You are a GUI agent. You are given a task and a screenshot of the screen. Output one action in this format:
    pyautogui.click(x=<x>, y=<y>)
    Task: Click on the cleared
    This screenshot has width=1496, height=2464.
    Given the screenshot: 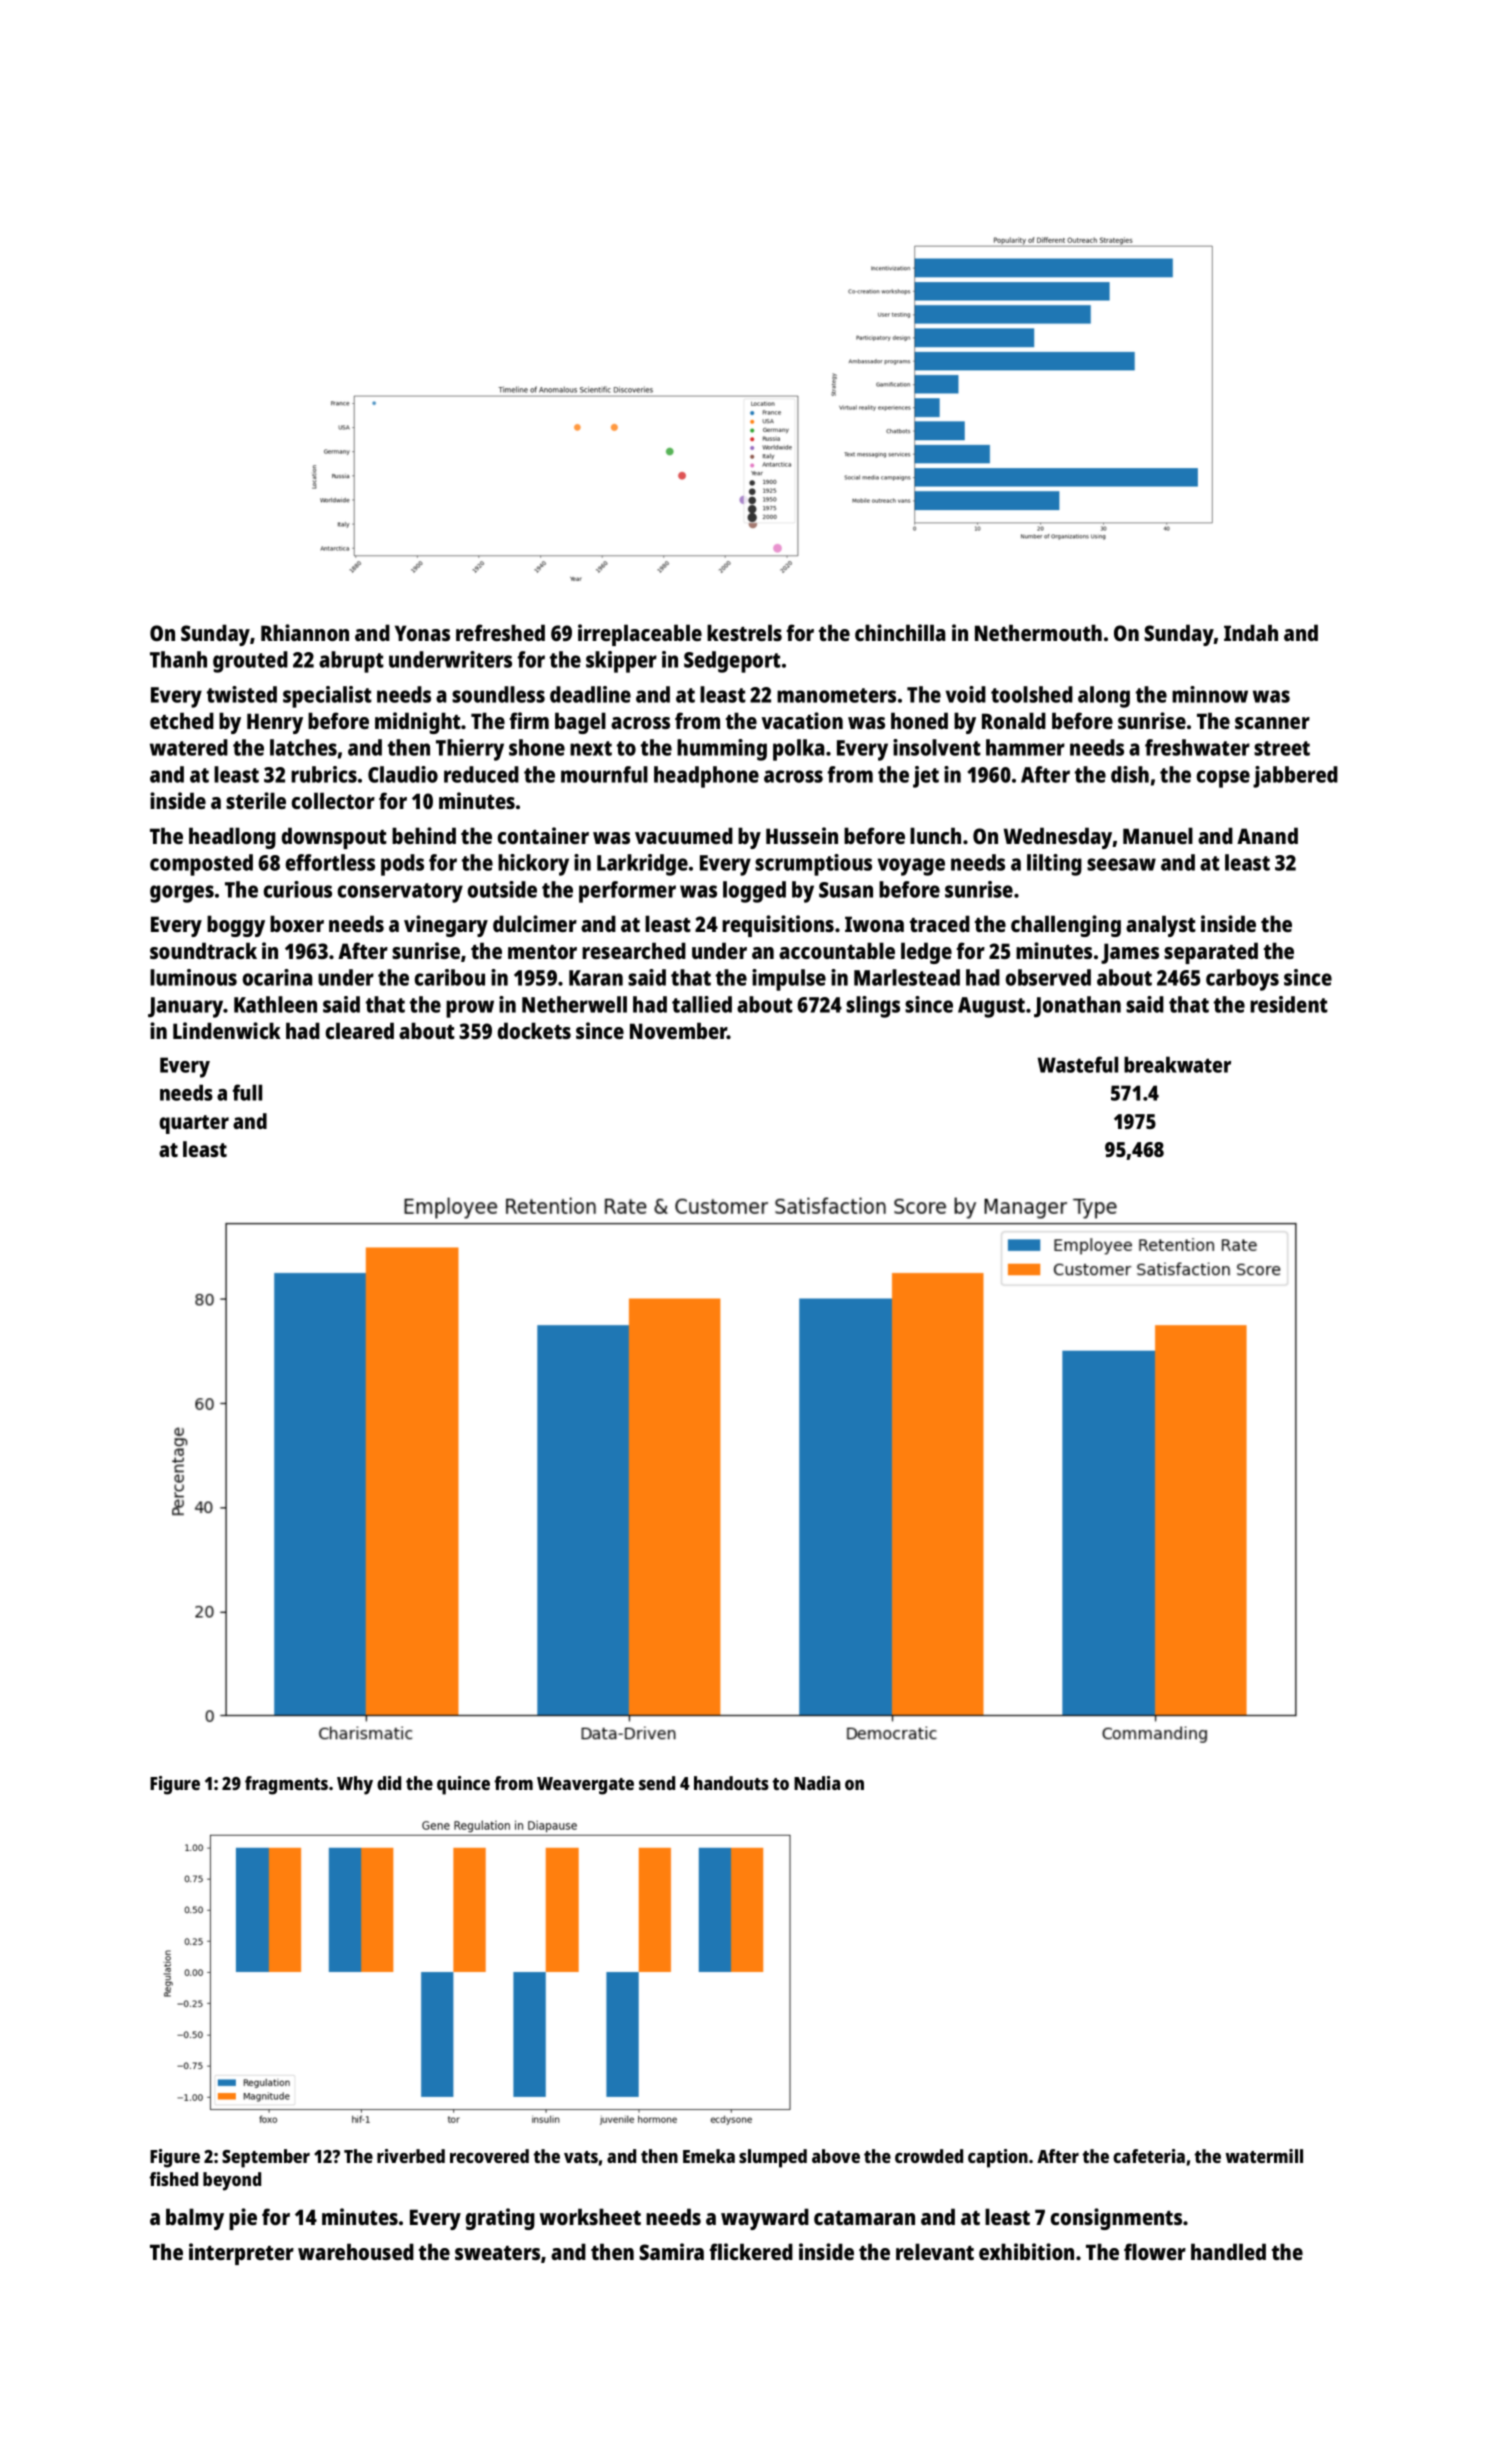 What is the action you would take?
    pyautogui.click(x=360, y=1030)
